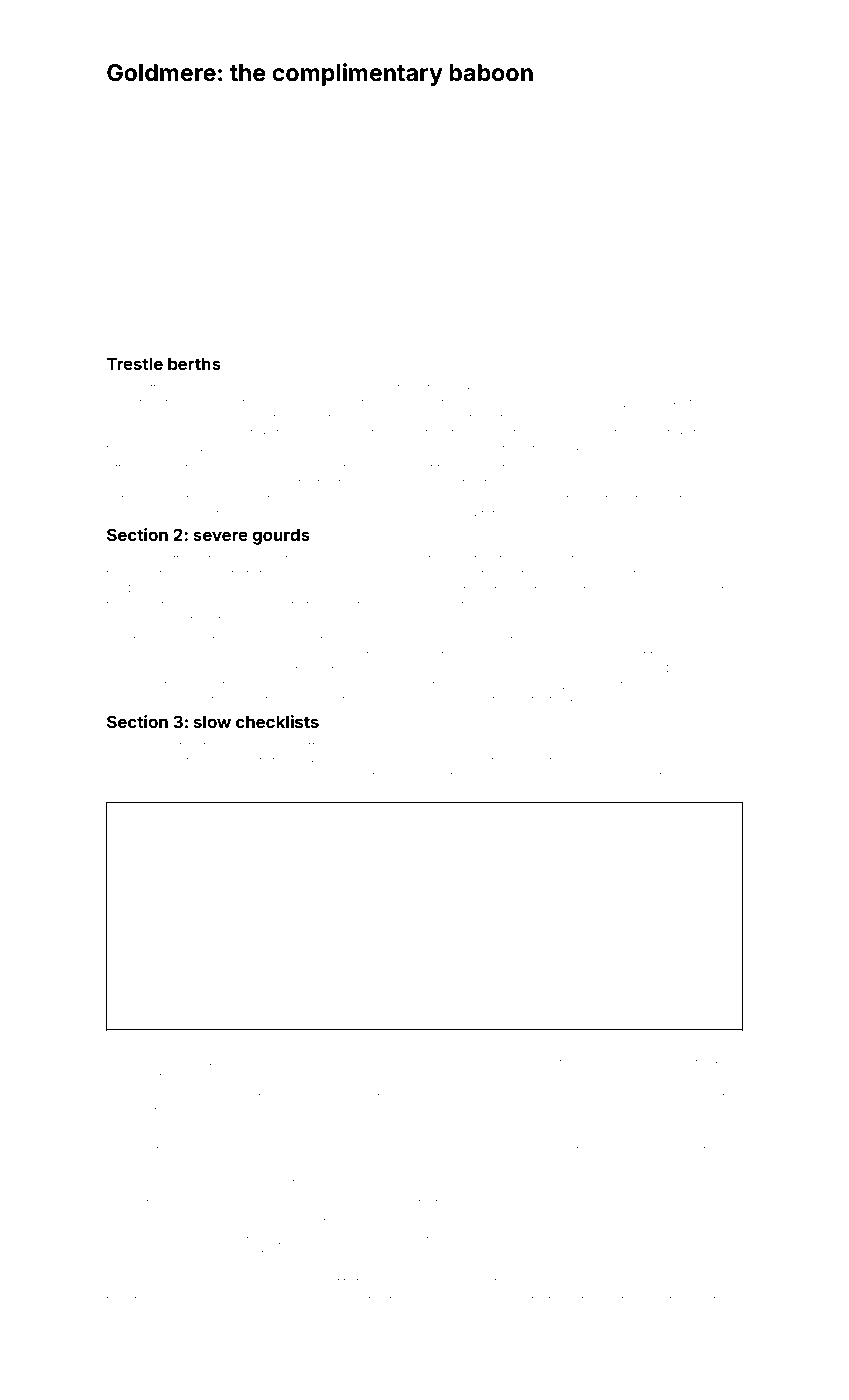 This screenshot has width=849, height=1400. I want to click on raindrops, so click(133, 685).
